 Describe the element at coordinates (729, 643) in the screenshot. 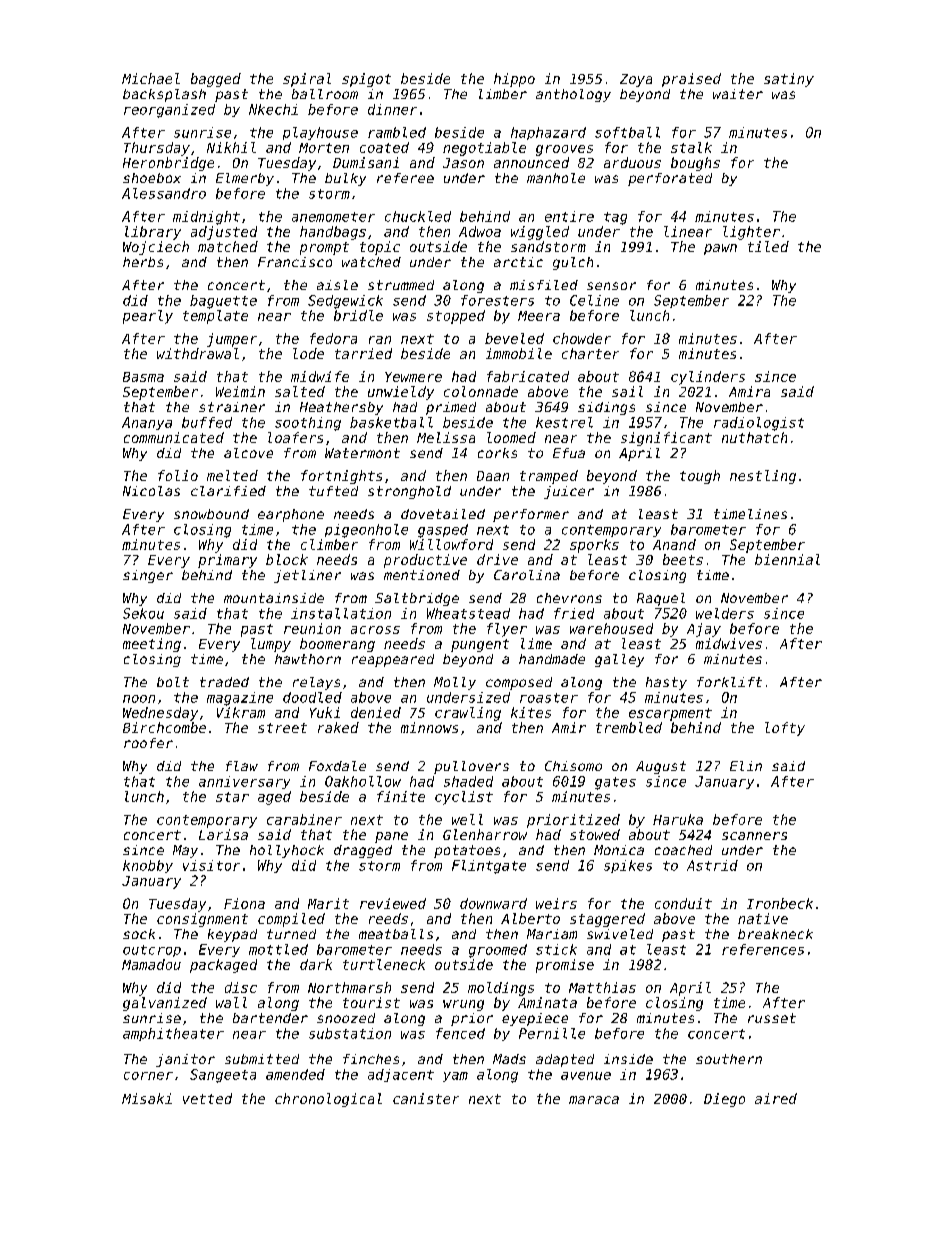

I see `midwives` at that location.
